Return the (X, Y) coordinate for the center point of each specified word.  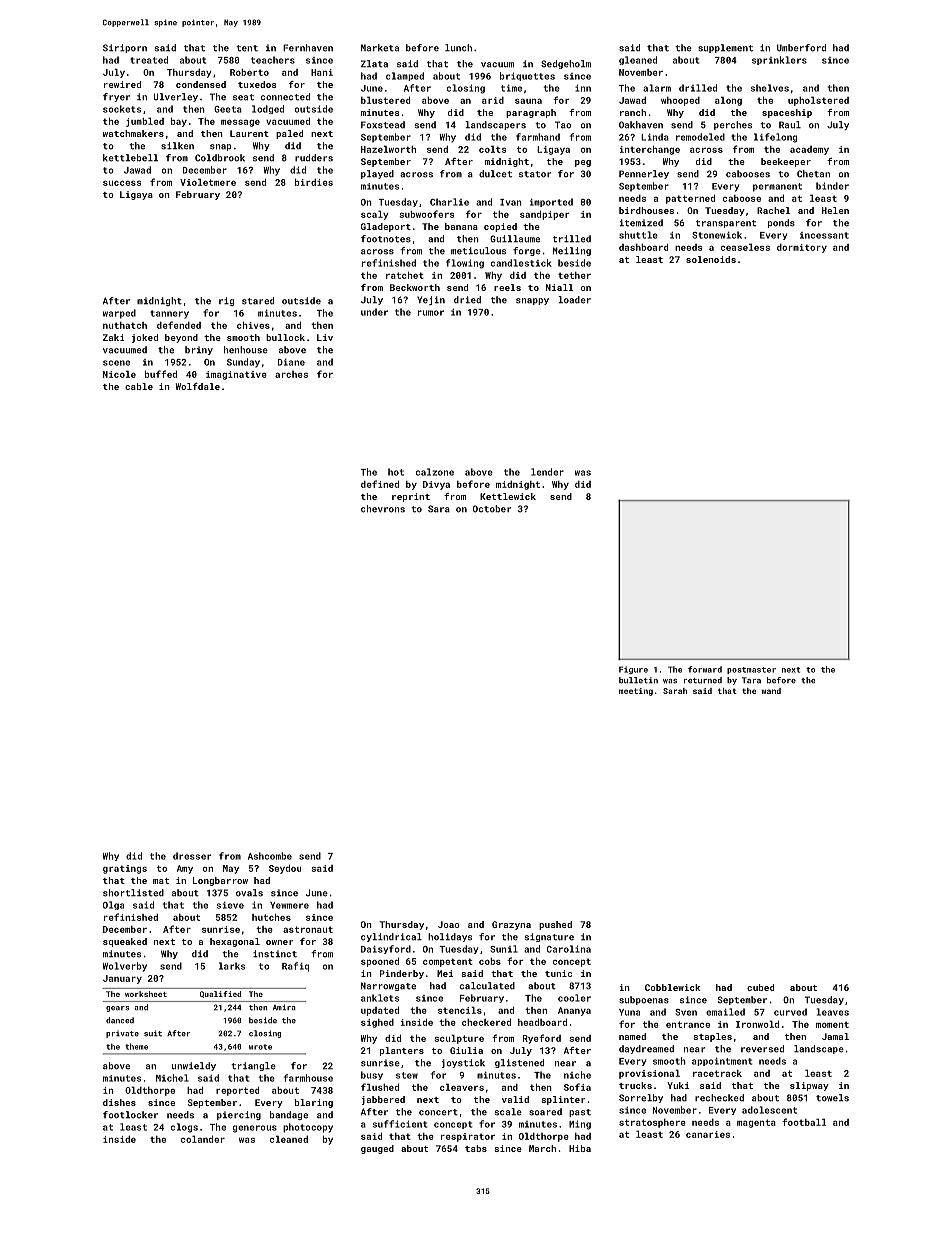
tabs (476, 1148)
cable (139, 386)
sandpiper (545, 215)
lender (547, 472)
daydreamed (646, 1049)
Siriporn (125, 48)
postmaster (751, 670)
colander (203, 1139)
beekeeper (786, 162)
